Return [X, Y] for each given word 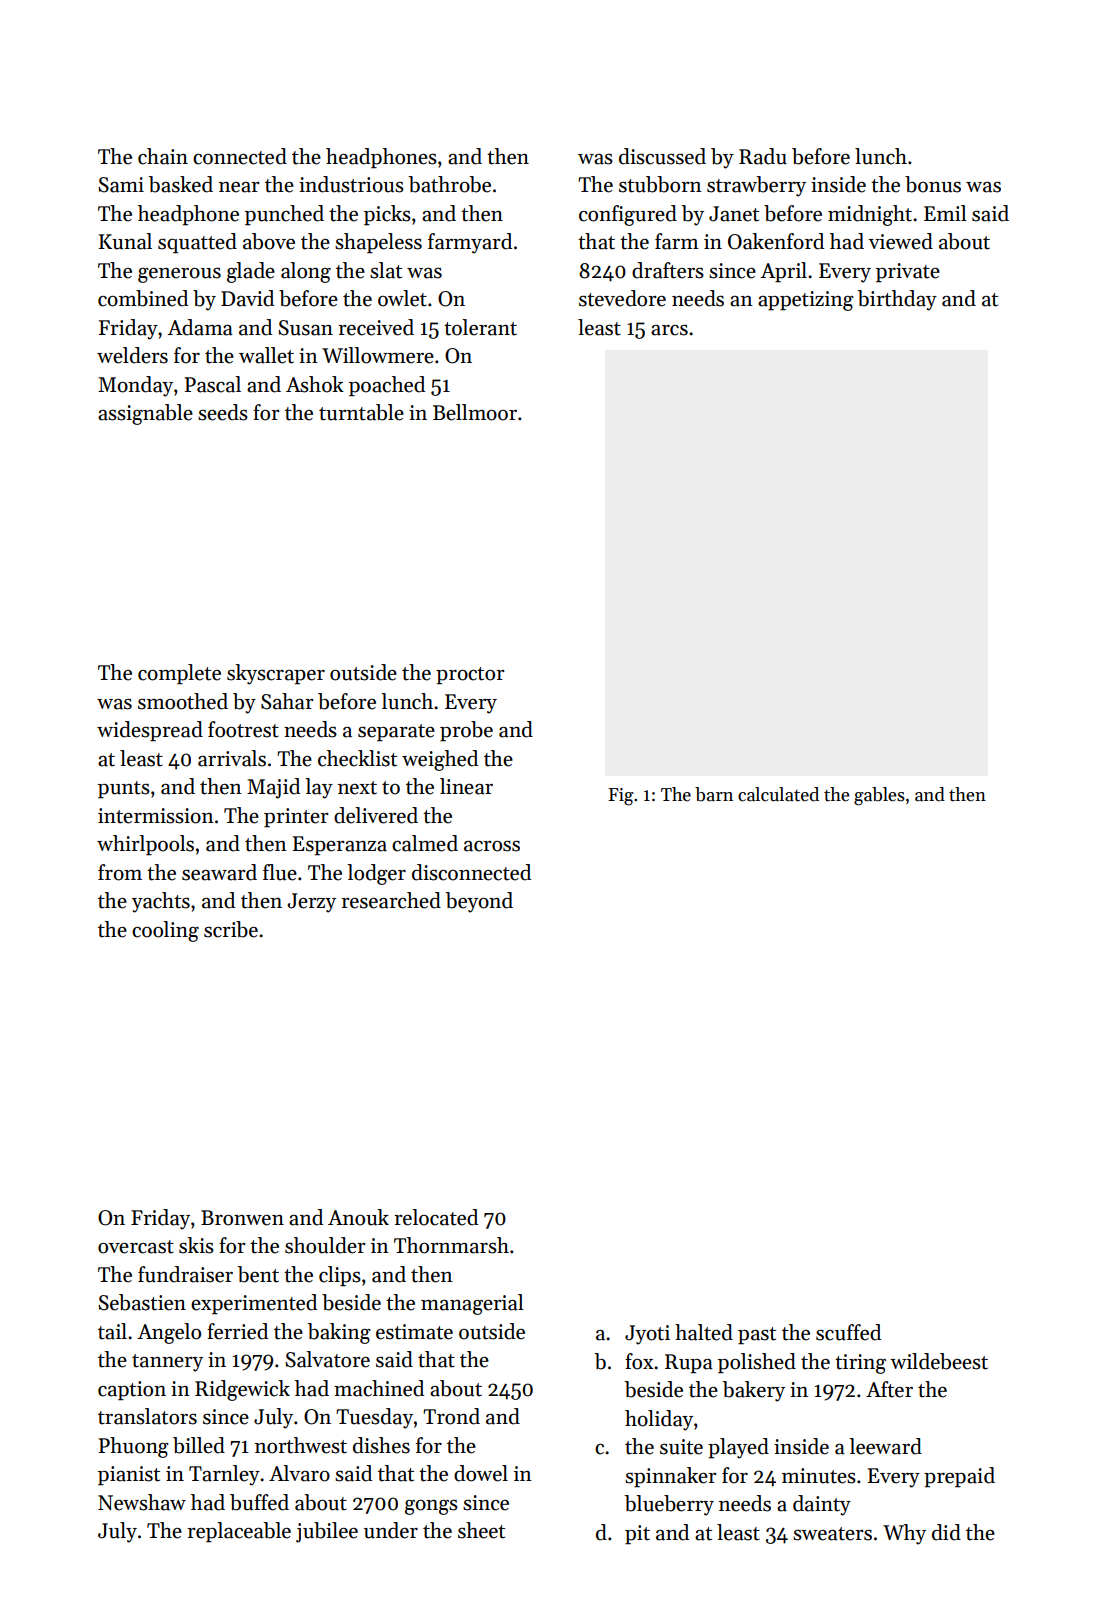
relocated [436, 1217]
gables [879, 796]
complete [179, 674]
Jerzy [311, 903]
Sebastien [142, 1302]
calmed [425, 843]
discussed [662, 156]
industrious [351, 184]
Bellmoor [475, 412]
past [757, 1336]
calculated [778, 794]
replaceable [239, 1532]
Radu [763, 156]
